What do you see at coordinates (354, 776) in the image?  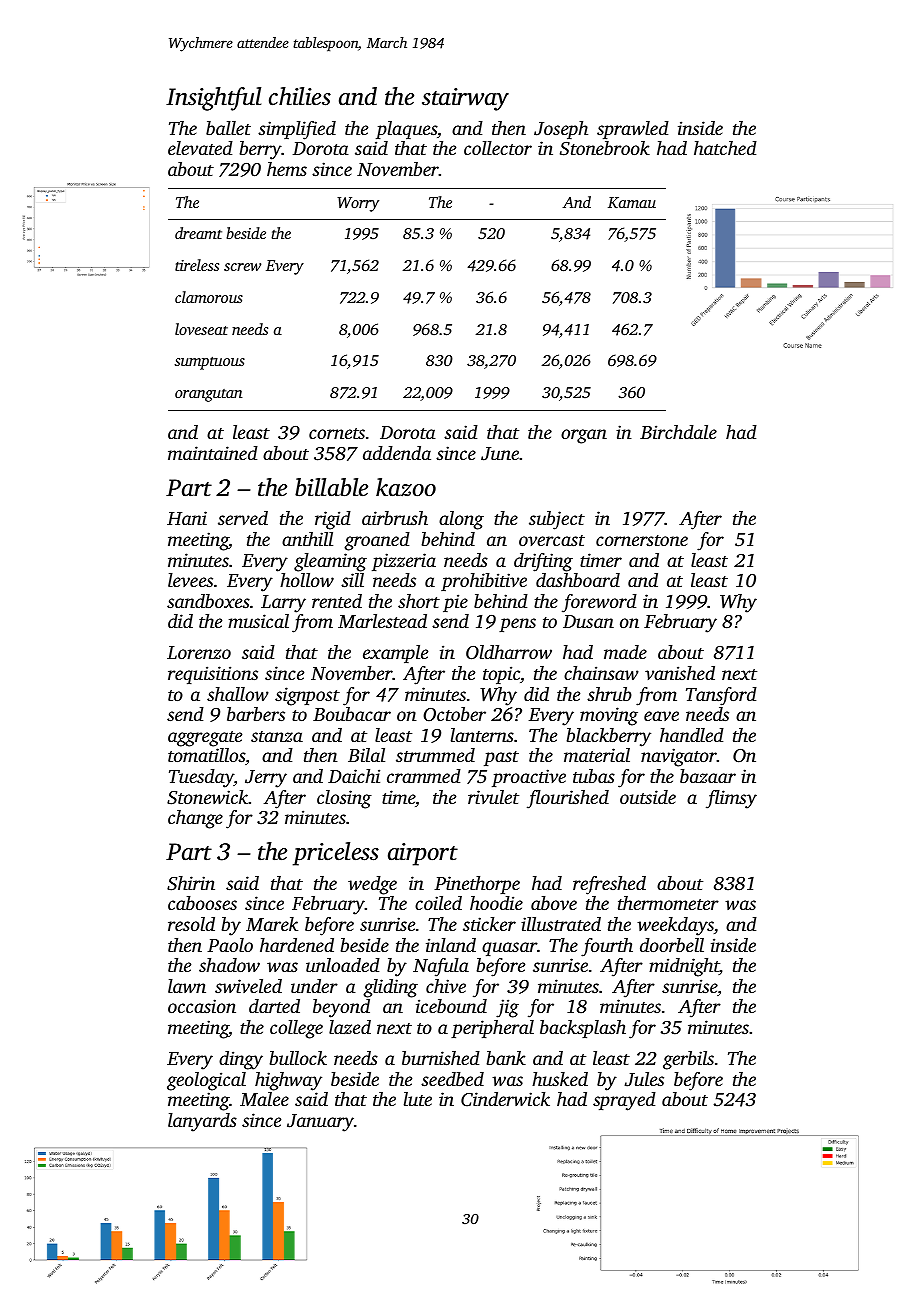 I see `Daichi` at bounding box center [354, 776].
